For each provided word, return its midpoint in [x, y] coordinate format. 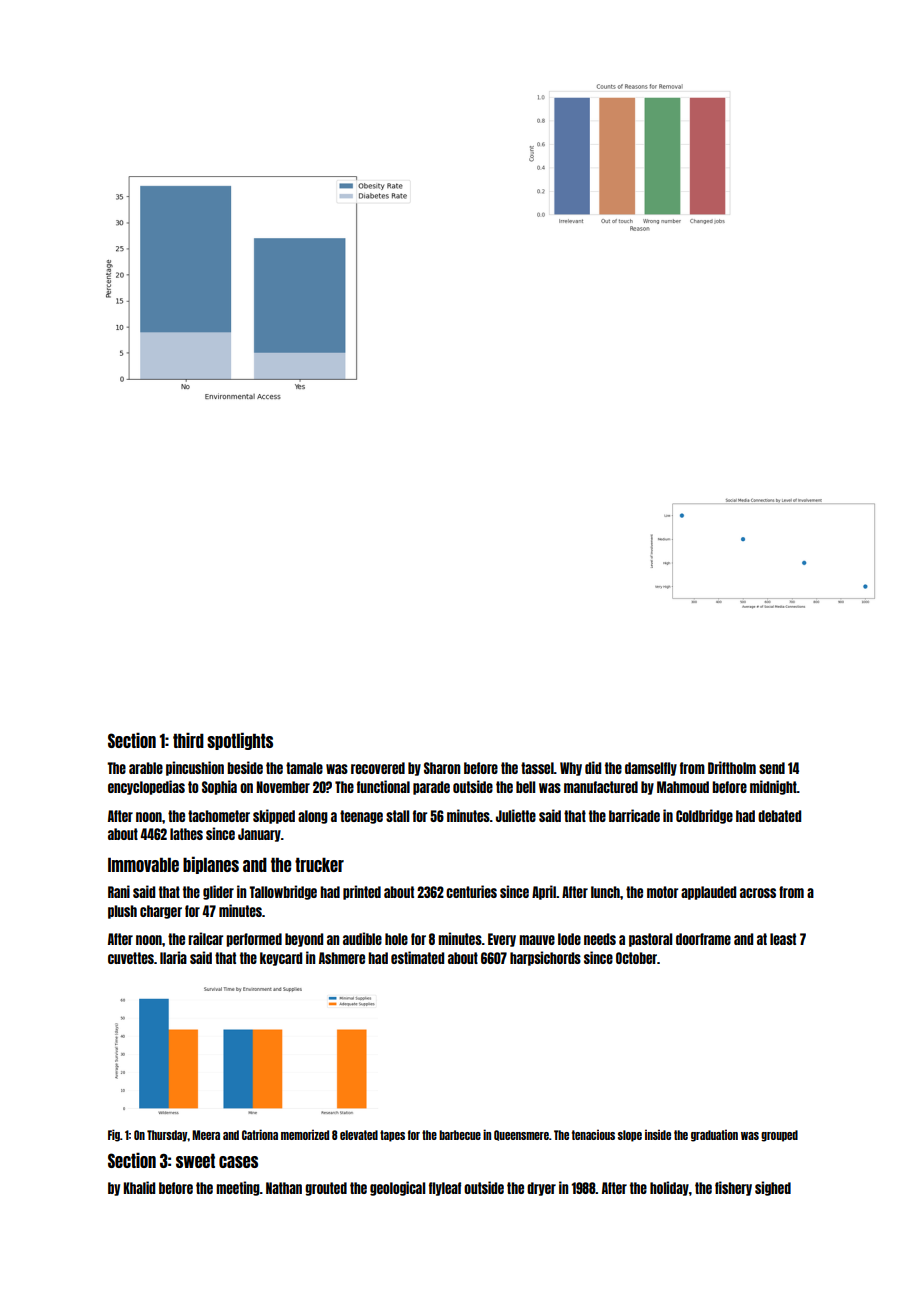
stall [397, 816]
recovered [378, 768]
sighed [773, 1188]
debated [779, 816]
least [783, 939]
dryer [541, 1189]
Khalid [139, 1187]
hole [396, 939]
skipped [274, 816]
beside [245, 767]
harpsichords [545, 958]
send [772, 768]
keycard [281, 959]
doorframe [703, 939]
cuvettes [131, 958]
